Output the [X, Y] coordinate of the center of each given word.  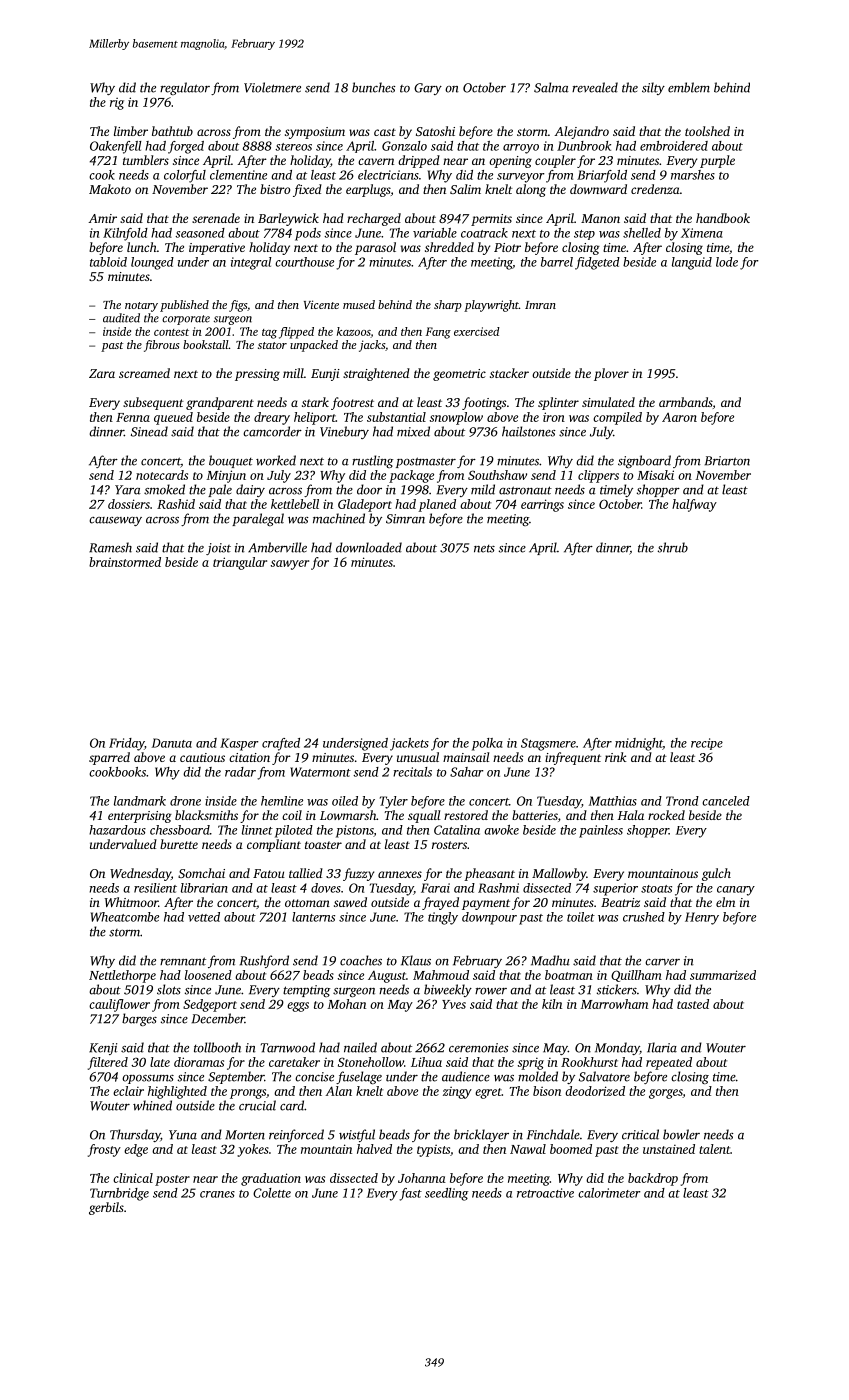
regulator [185, 88]
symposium [315, 133]
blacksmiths [206, 815]
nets [484, 549]
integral [251, 263]
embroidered [674, 146]
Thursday [135, 1135]
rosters [449, 845]
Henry [702, 918]
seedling [446, 1194]
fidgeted [597, 263]
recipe [707, 744]
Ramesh [110, 547]
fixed [307, 190]
